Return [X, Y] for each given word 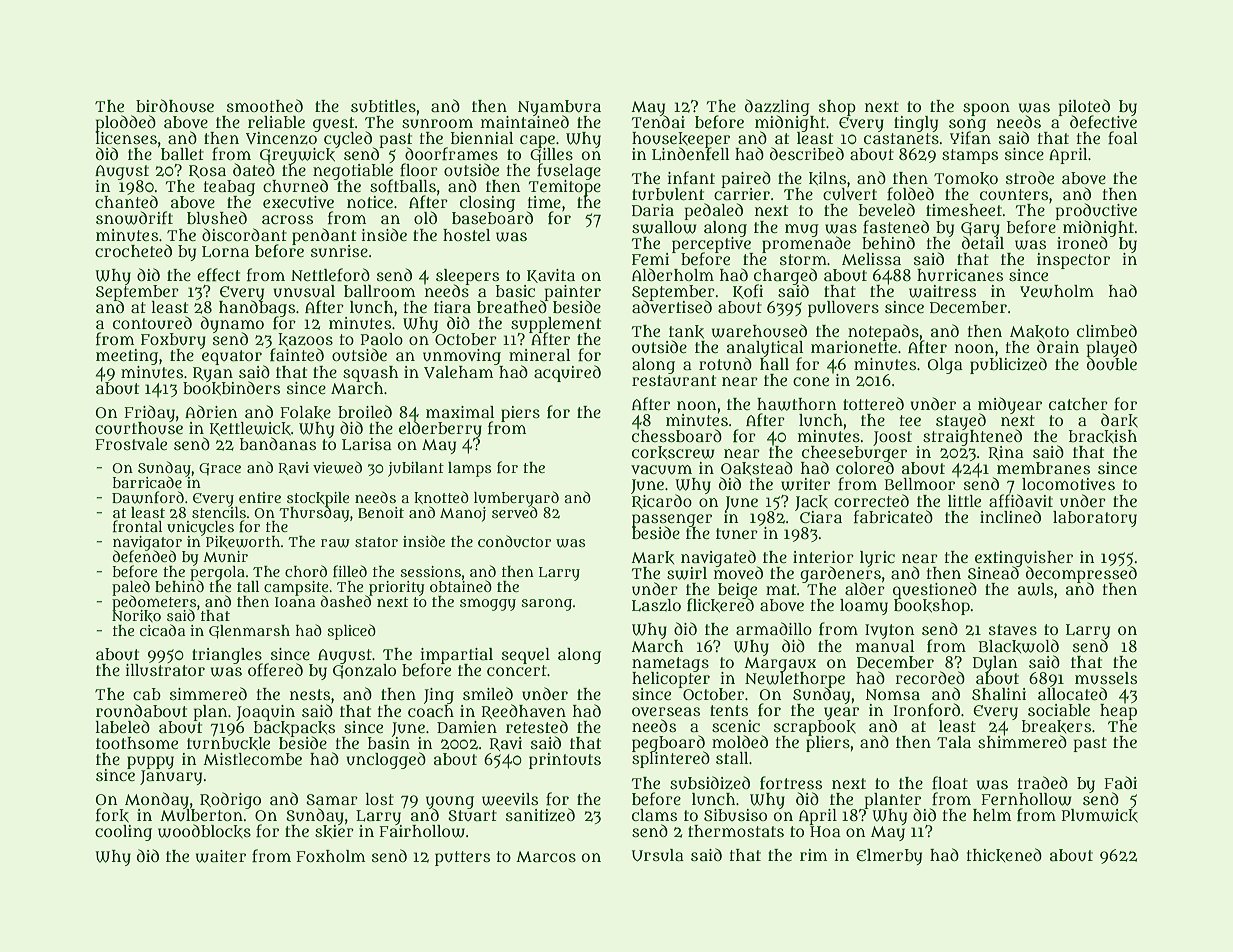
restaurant [674, 381]
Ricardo [662, 501]
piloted [1084, 107]
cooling [123, 833]
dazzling [777, 107]
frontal [137, 526]
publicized [1008, 365]
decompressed [1081, 575]
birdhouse [175, 106]
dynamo [232, 324]
